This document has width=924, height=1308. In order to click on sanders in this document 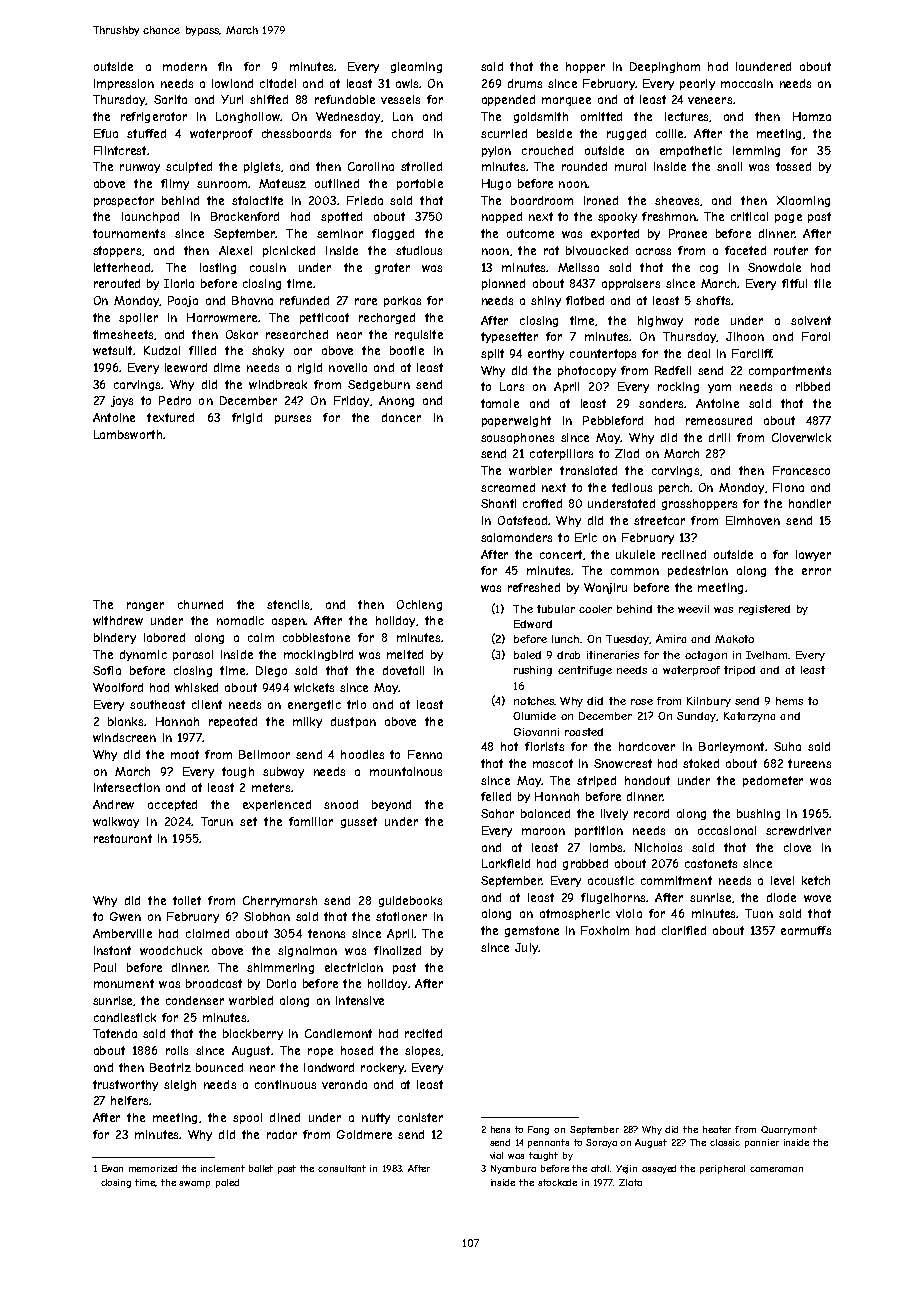, I will do `click(661, 403)`.
